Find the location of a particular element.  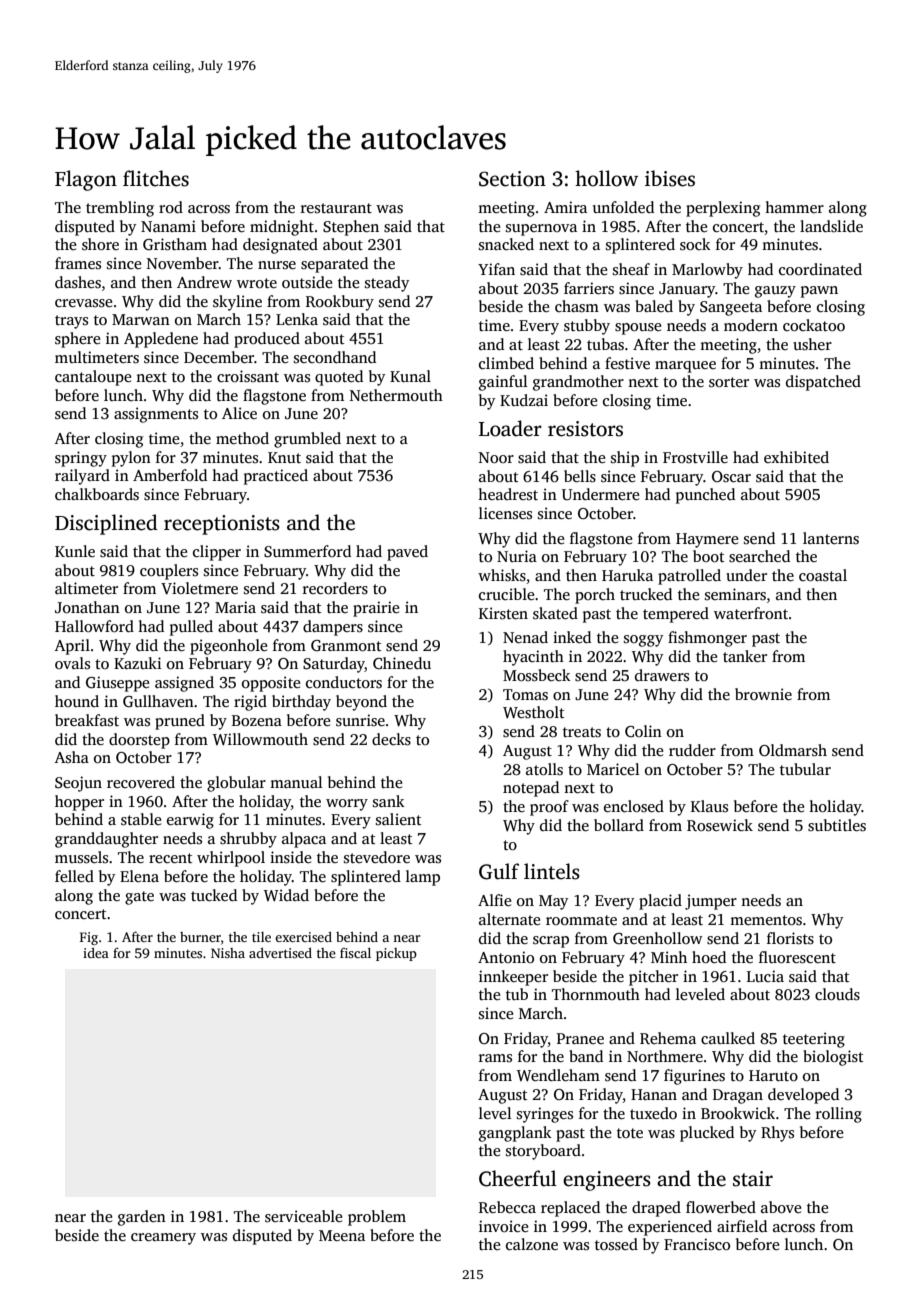

Marwan is located at coordinates (141, 319).
